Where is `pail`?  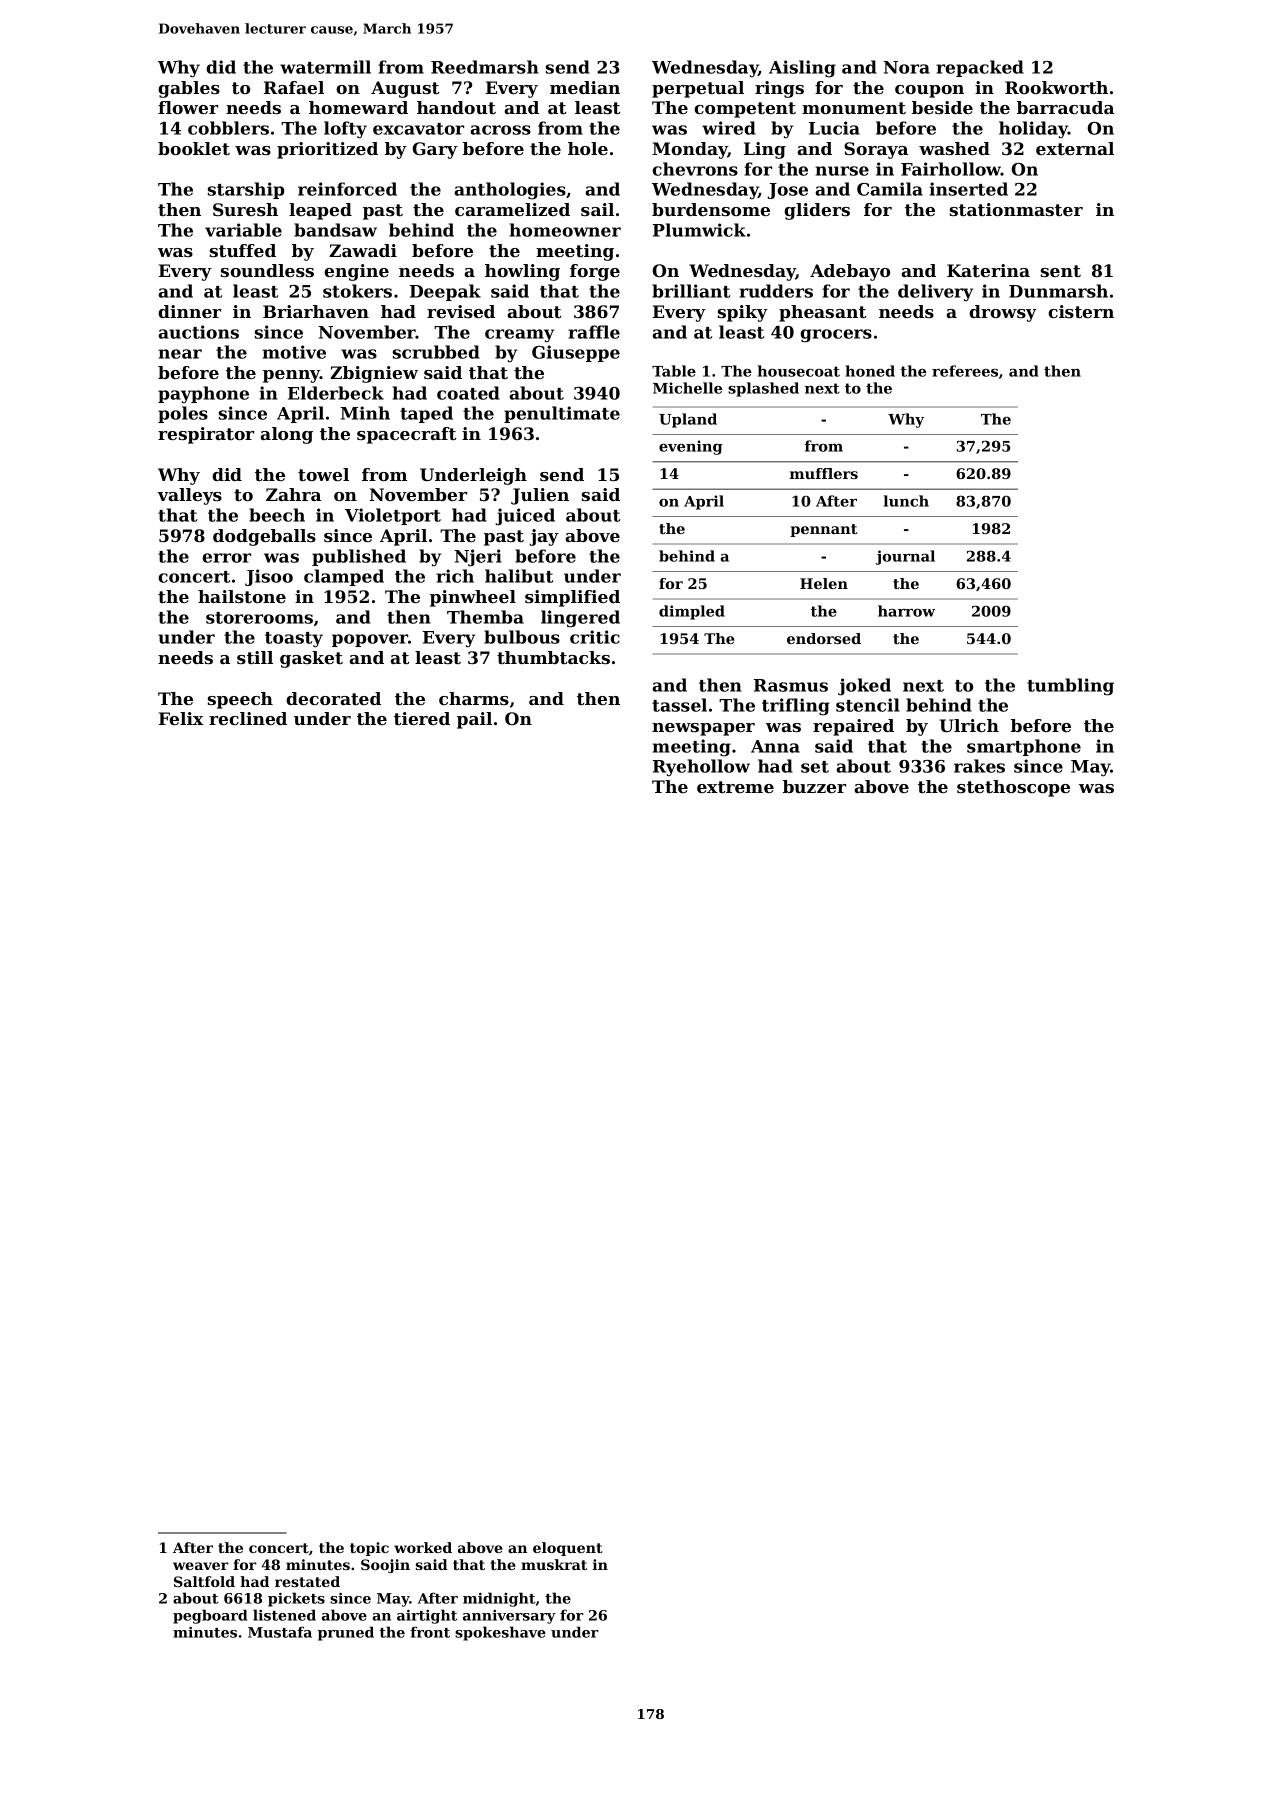
pail is located at coordinates (474, 720).
